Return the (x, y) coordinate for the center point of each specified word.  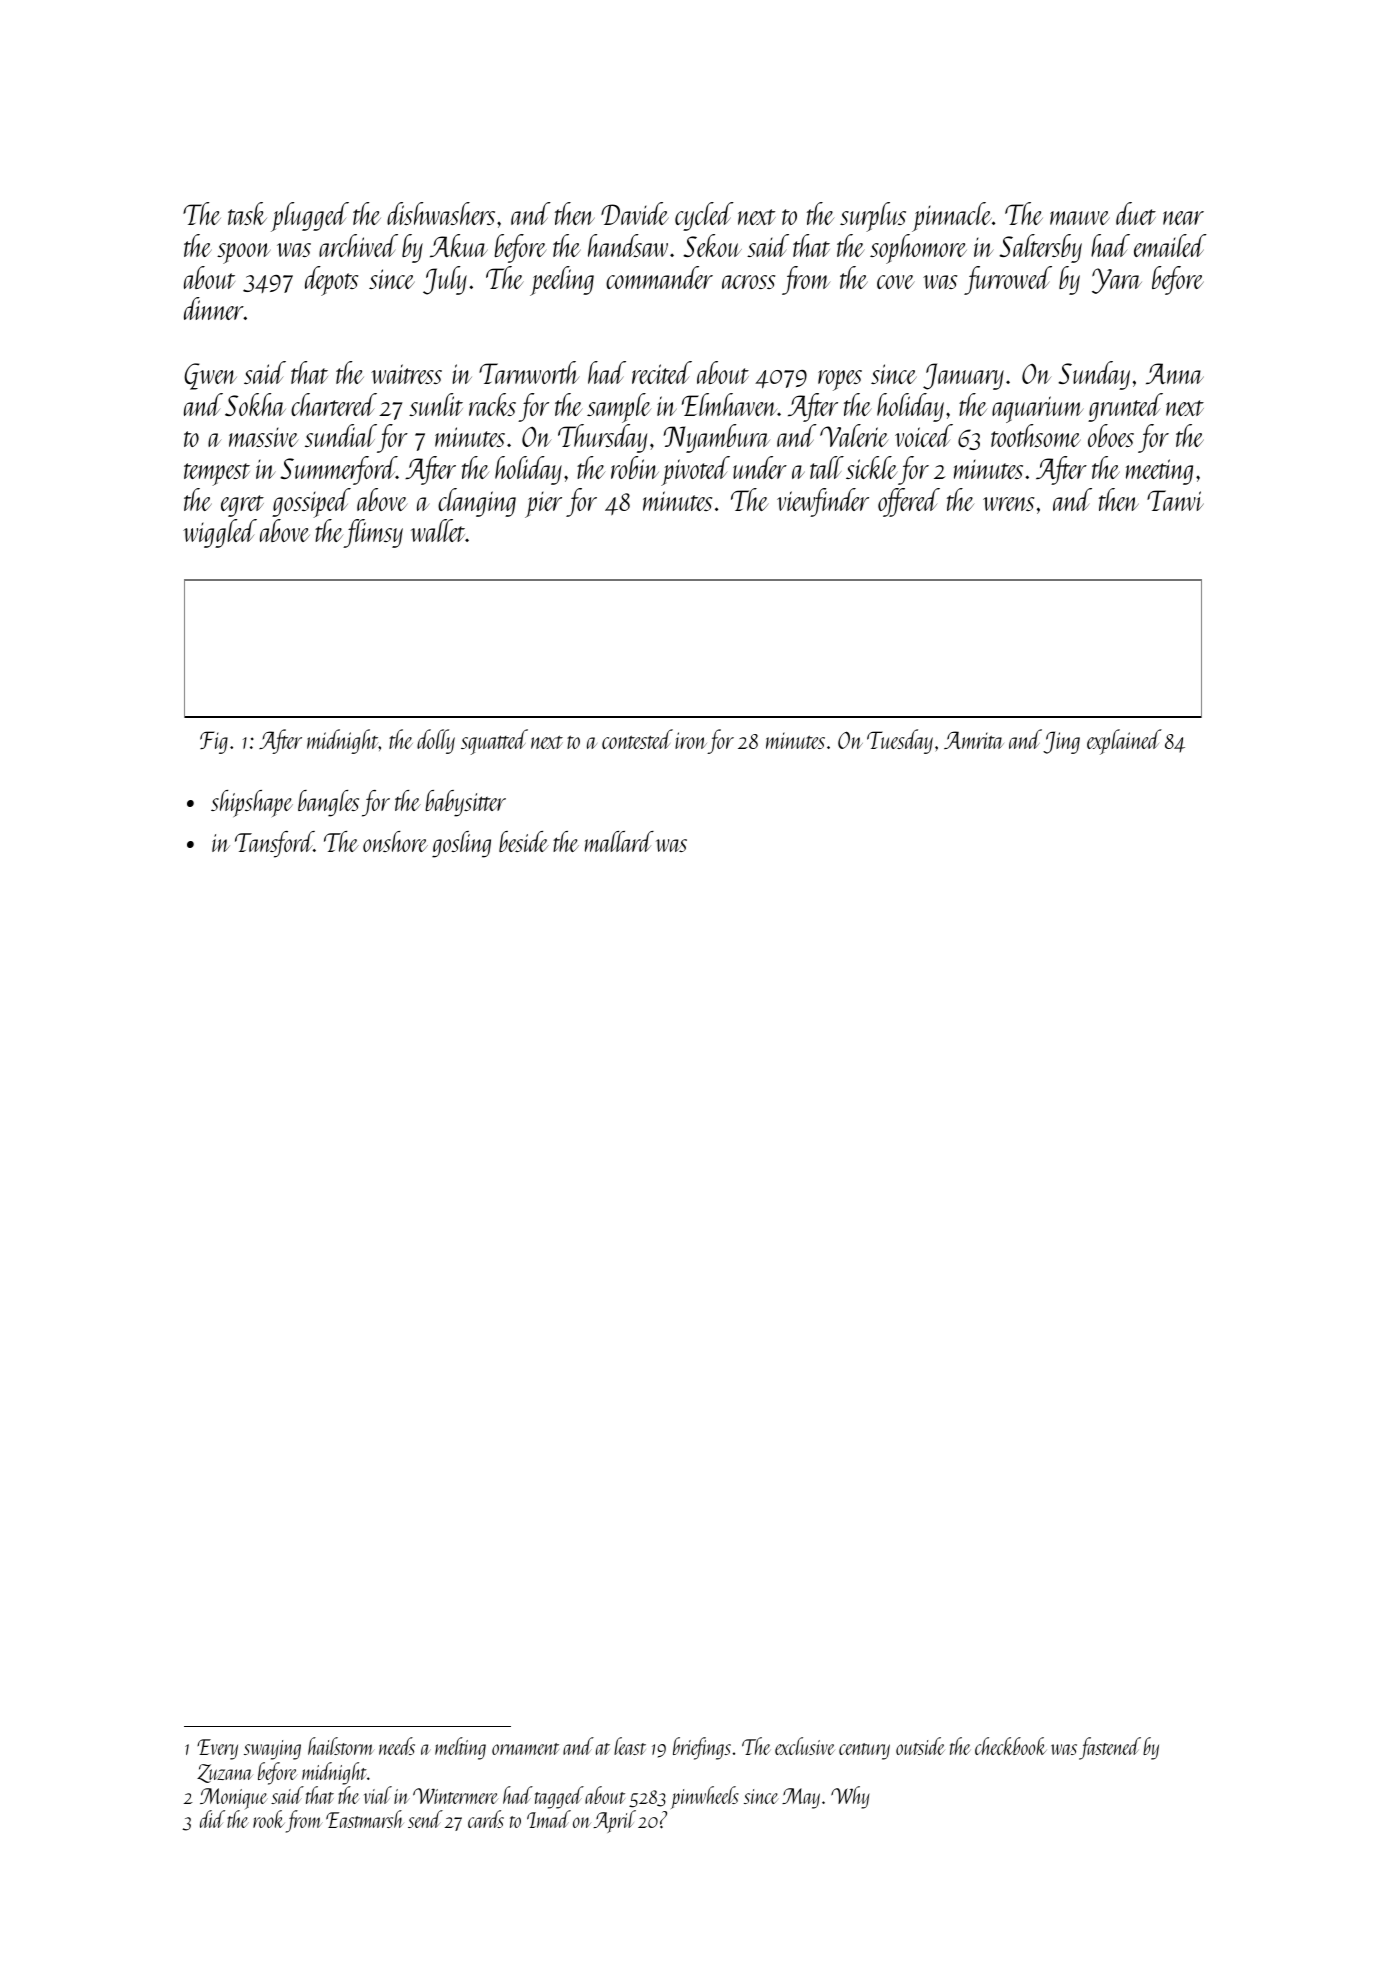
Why (850, 1797)
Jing (1061, 742)
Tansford (274, 844)
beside (524, 841)
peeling (562, 281)
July (445, 280)
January (963, 376)
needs (397, 1746)
